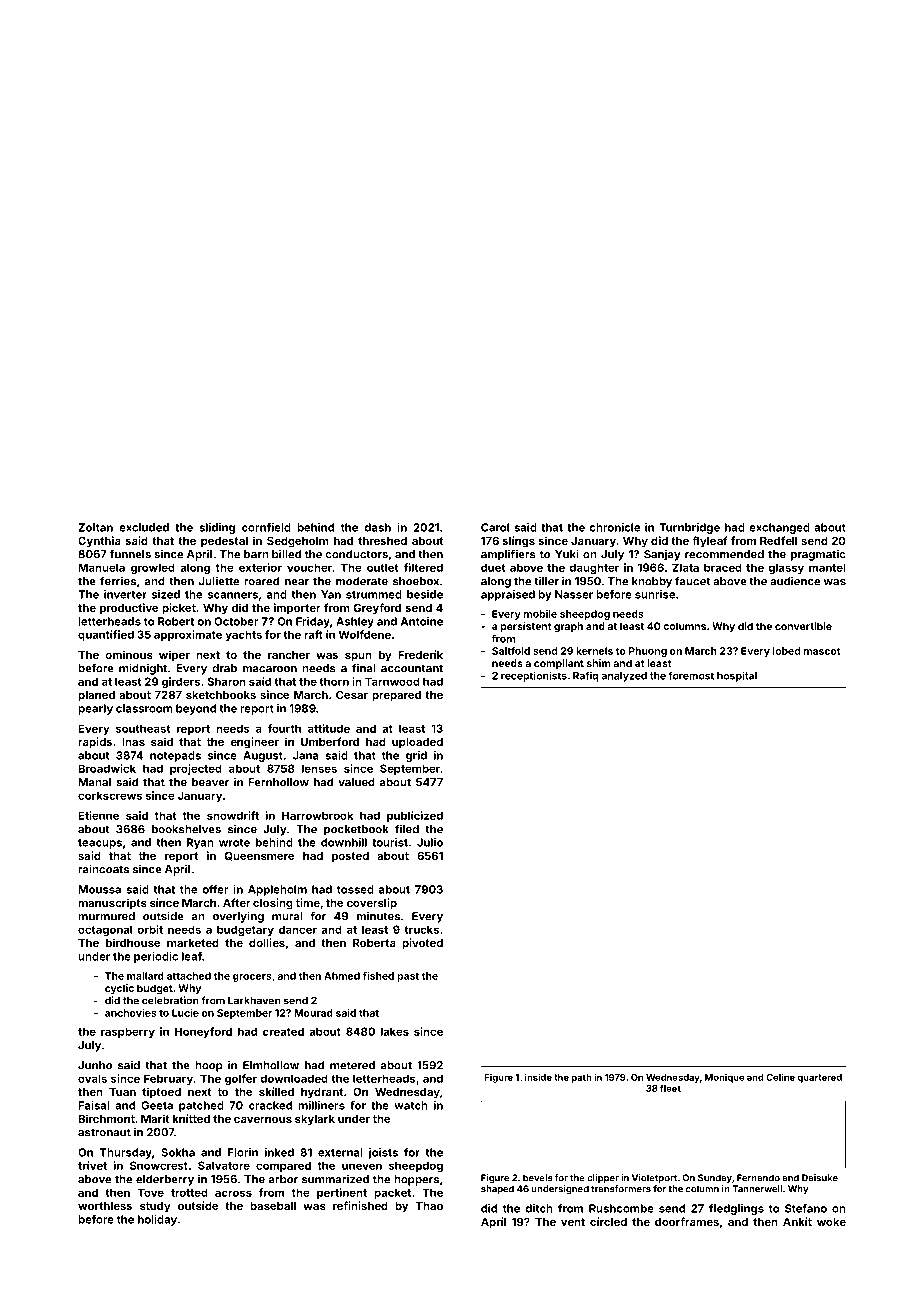  Describe the element at coordinates (422, 944) in the screenshot. I see `pivoted` at that location.
